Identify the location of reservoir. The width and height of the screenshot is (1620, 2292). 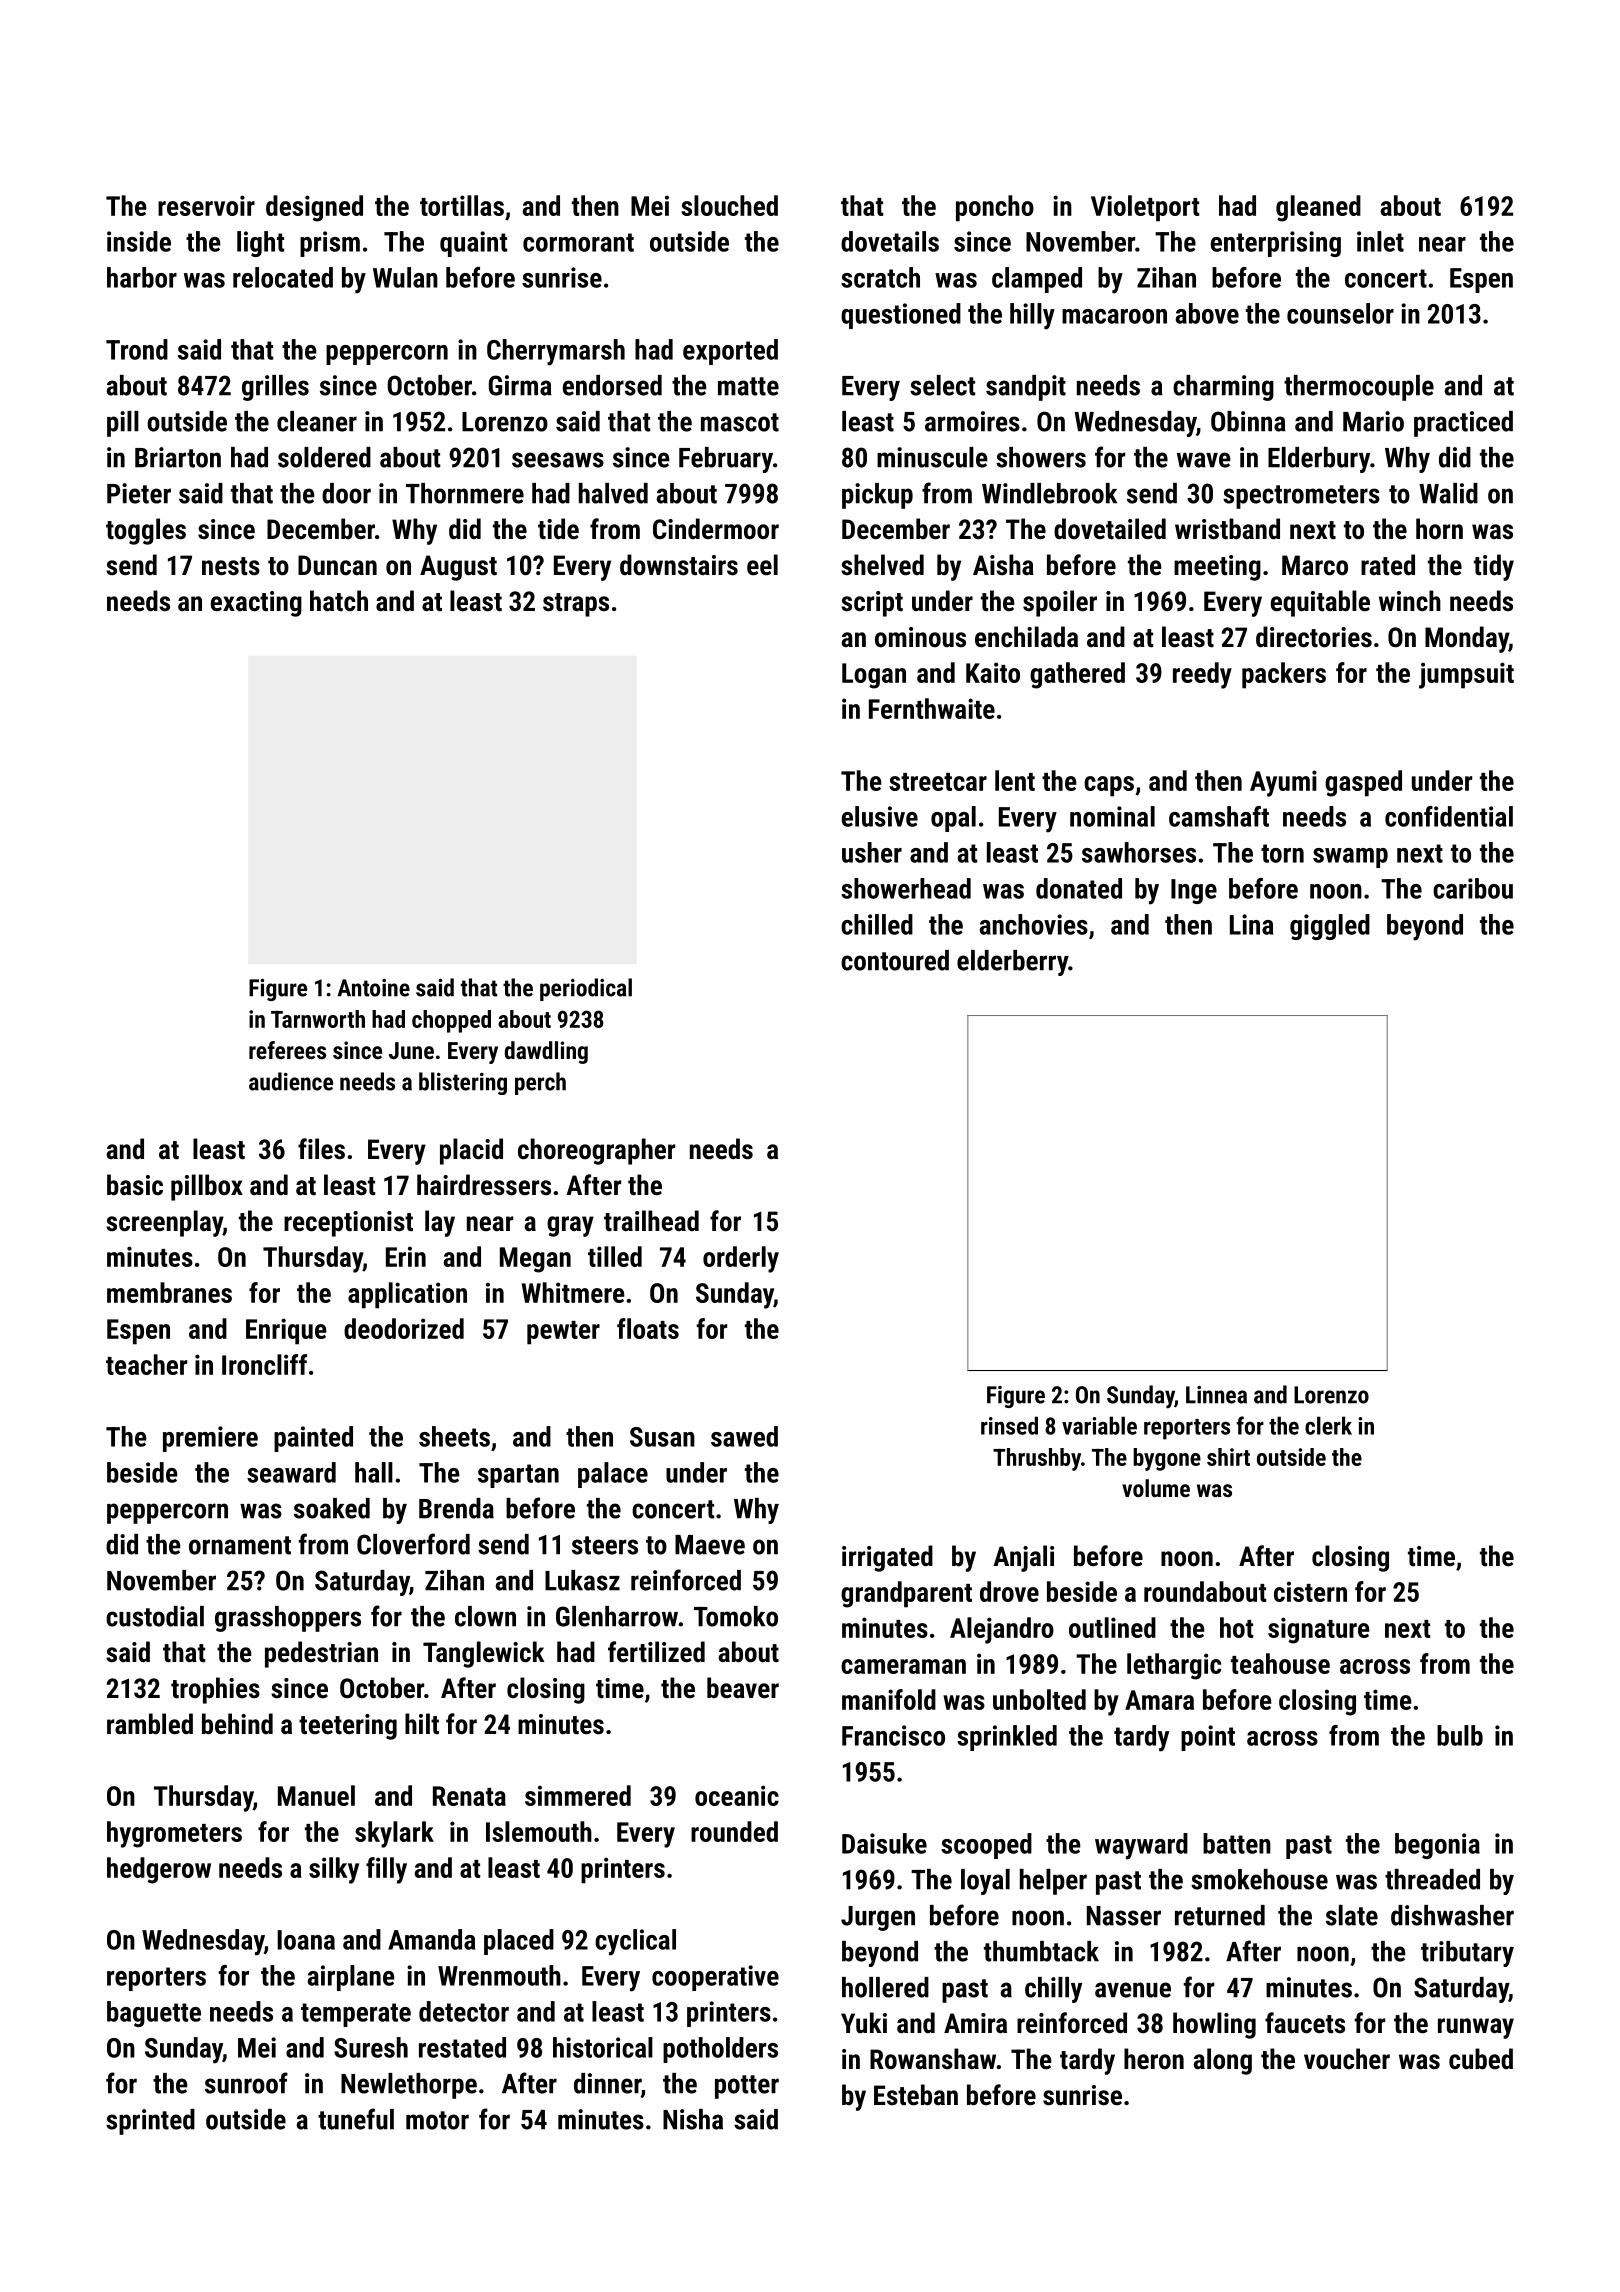
(206, 205).
